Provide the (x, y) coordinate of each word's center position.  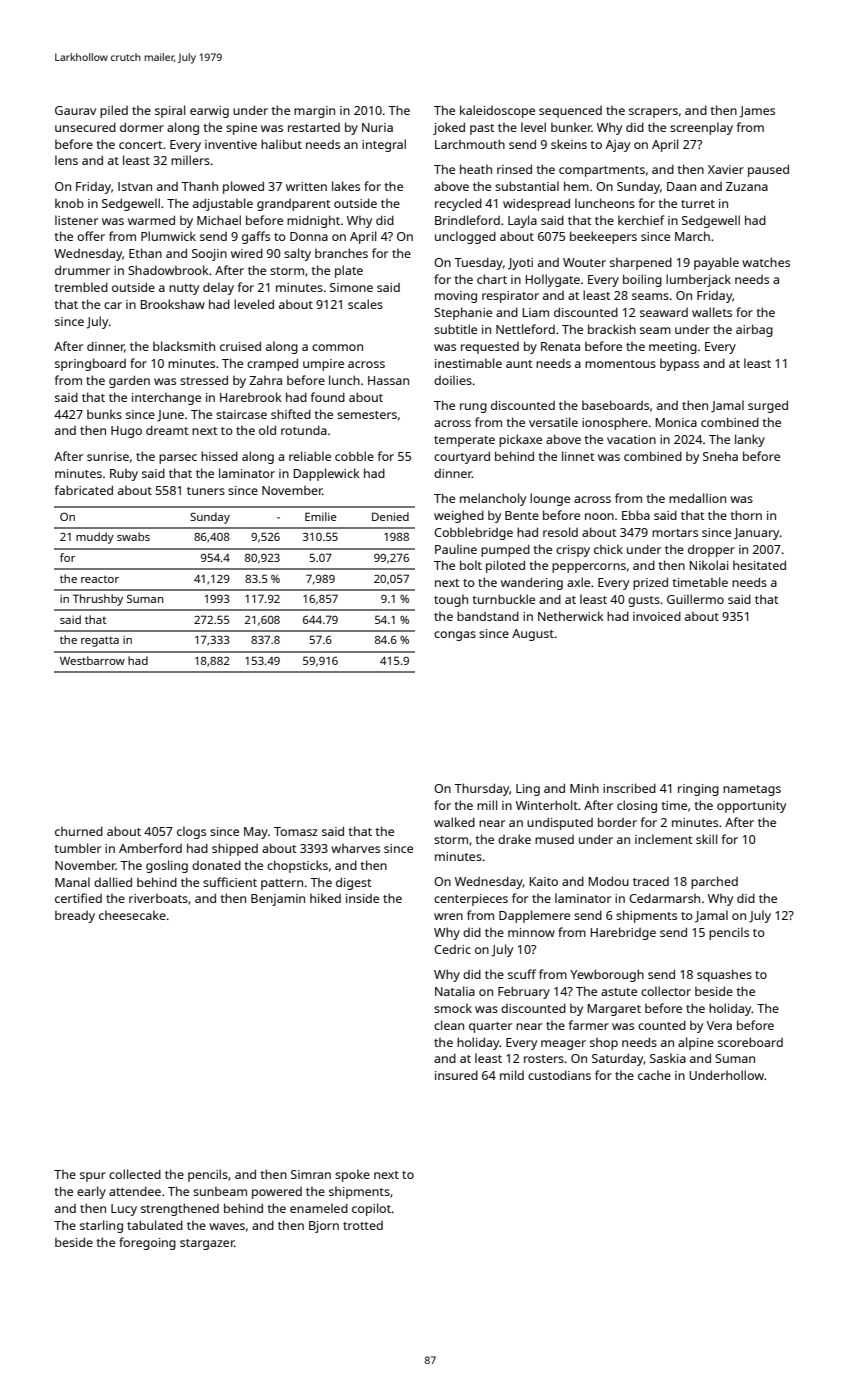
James (757, 112)
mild (512, 1075)
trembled (81, 287)
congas (455, 636)
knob (69, 203)
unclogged (465, 237)
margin (314, 112)
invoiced (657, 616)
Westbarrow (92, 660)
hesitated (759, 565)
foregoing (147, 1243)
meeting (673, 348)
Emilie (321, 516)
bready (75, 917)
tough (451, 601)
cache (654, 1075)
